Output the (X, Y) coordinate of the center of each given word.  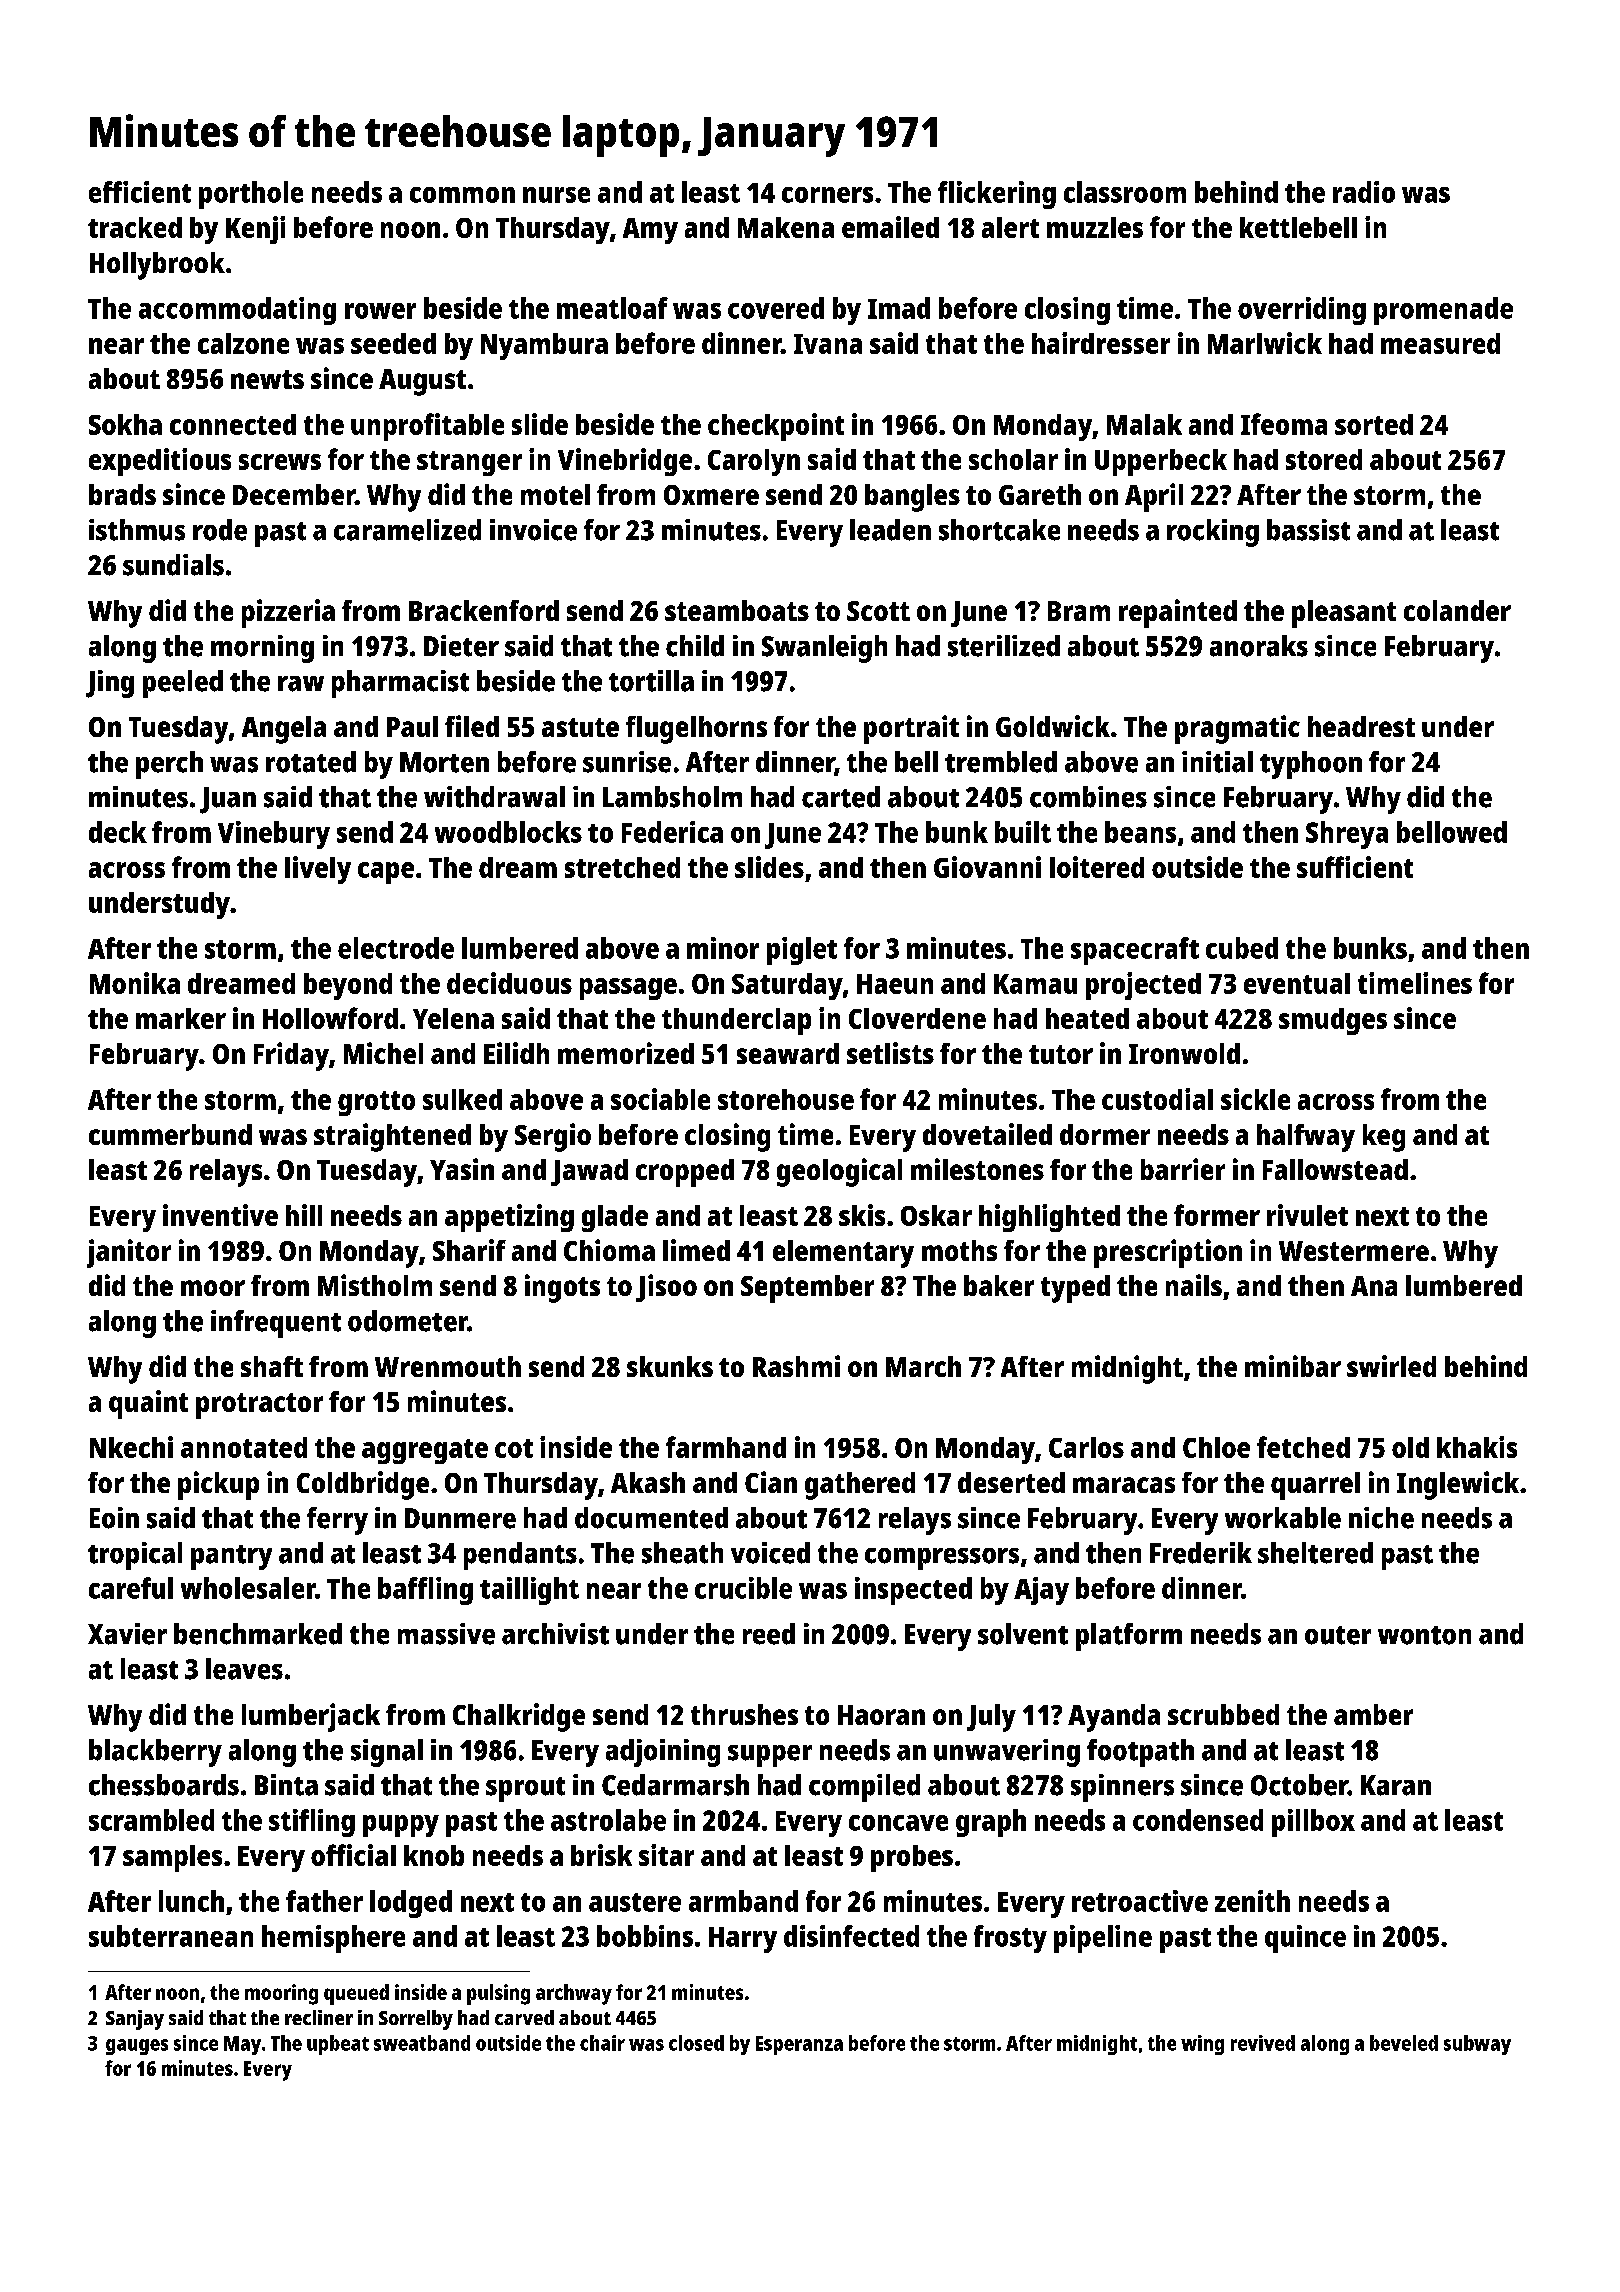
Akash (648, 1482)
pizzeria (288, 613)
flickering (997, 195)
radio (1364, 192)
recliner (319, 2017)
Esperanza (799, 2045)
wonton (1424, 1635)
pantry (231, 1557)
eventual (1297, 983)
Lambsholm (672, 797)
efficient (140, 192)
